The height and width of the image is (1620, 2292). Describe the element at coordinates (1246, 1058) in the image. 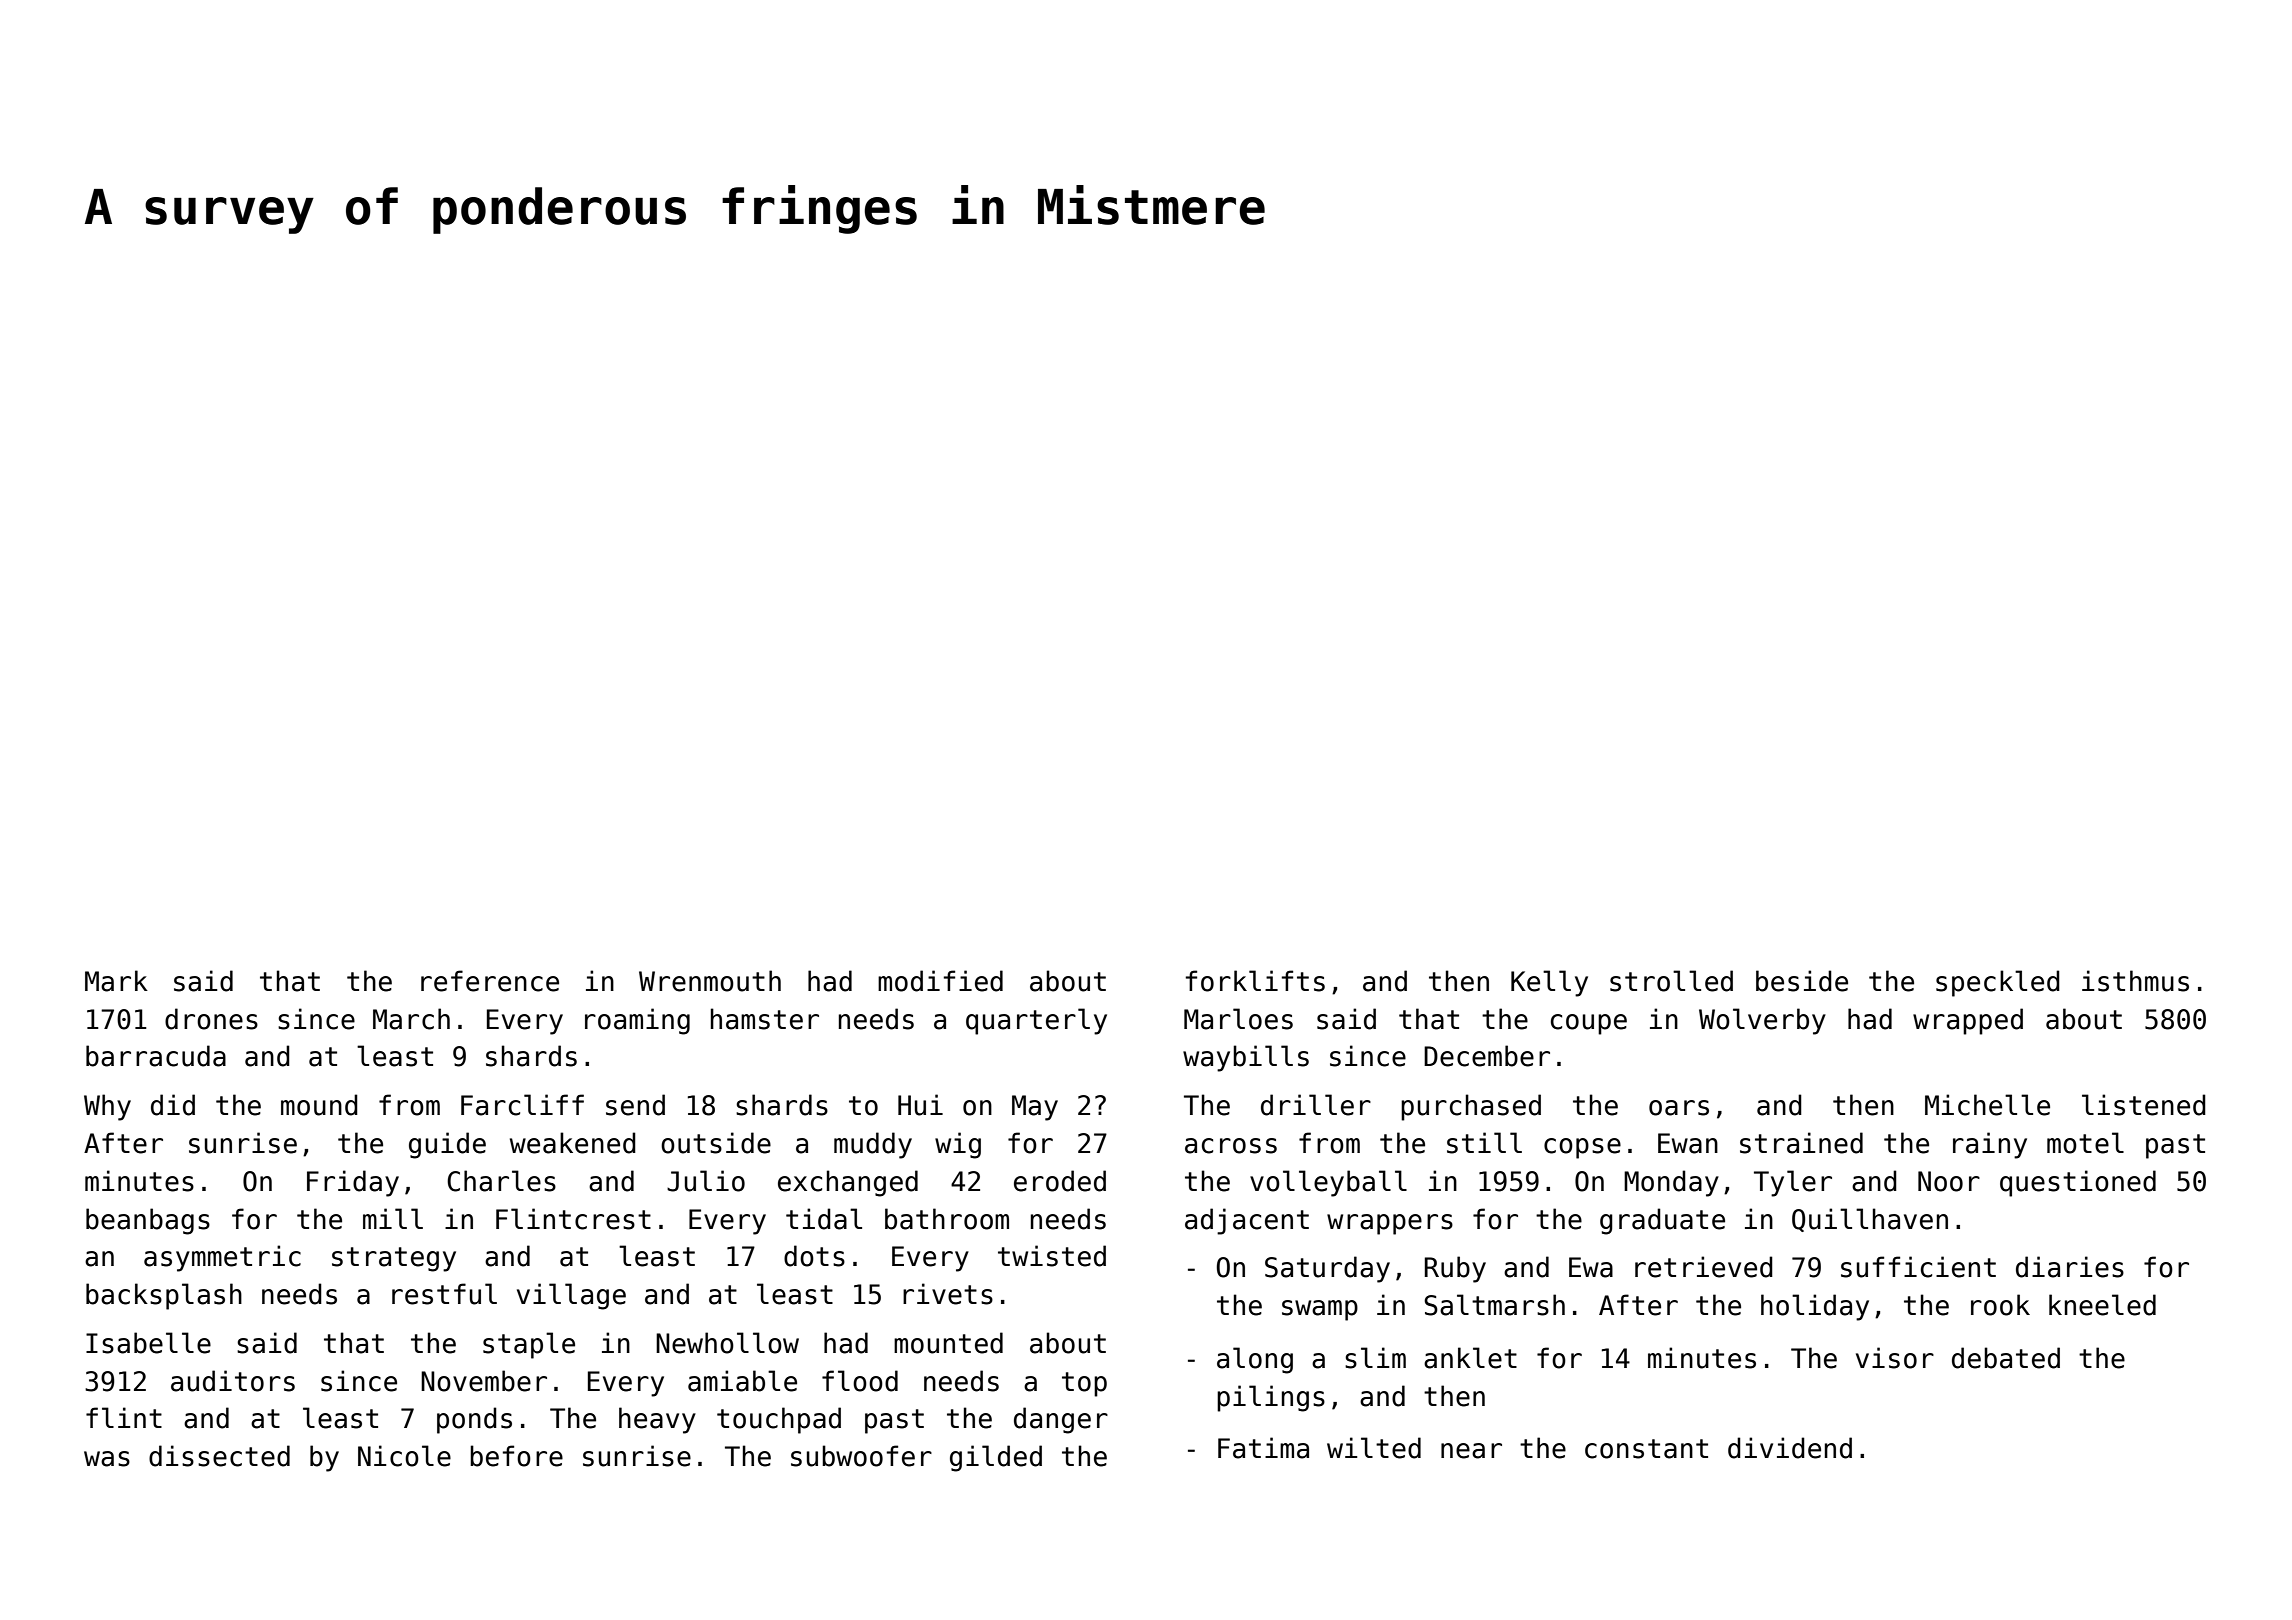

I see `waybills` at that location.
